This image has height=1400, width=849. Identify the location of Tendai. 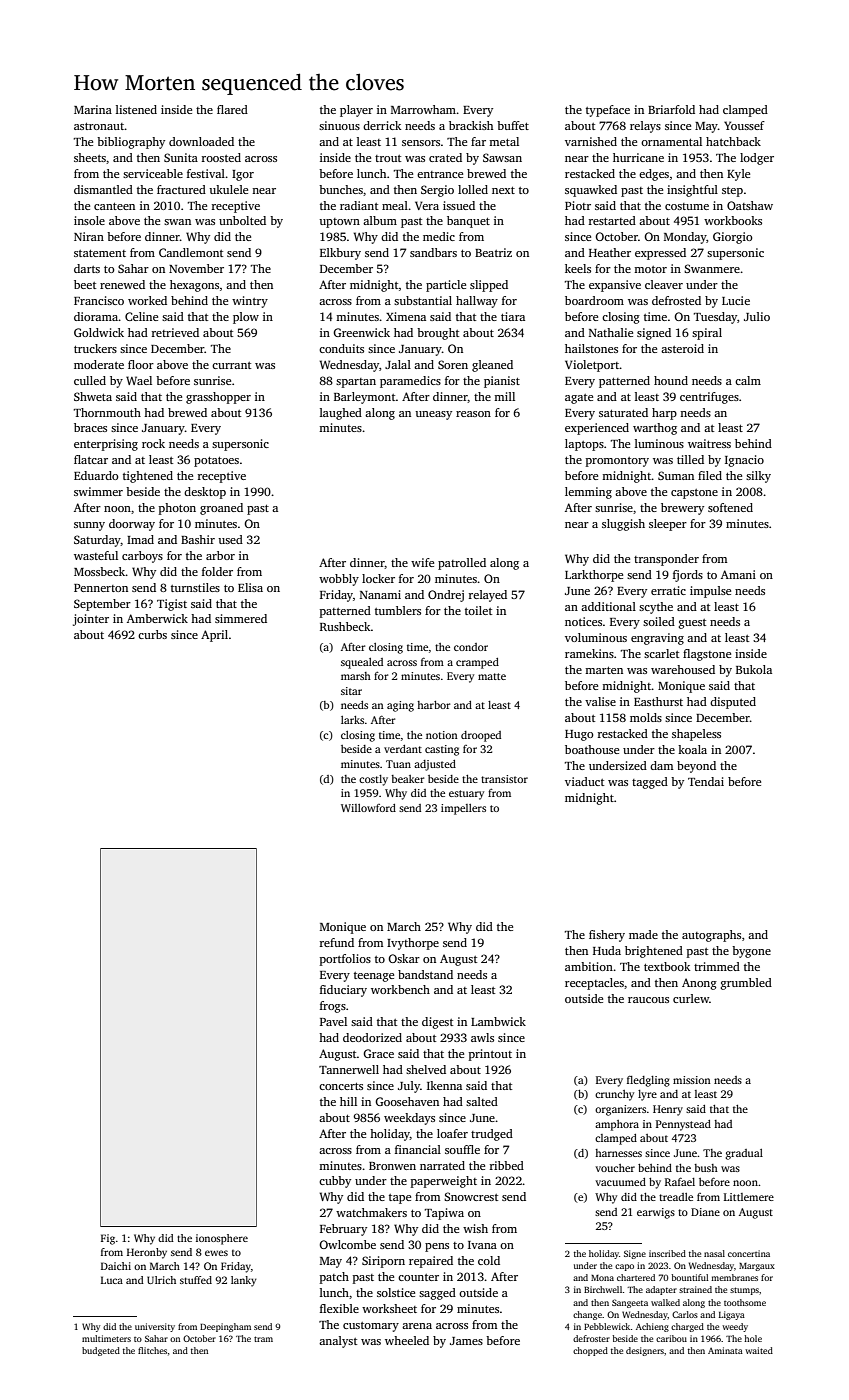
(706, 781).
